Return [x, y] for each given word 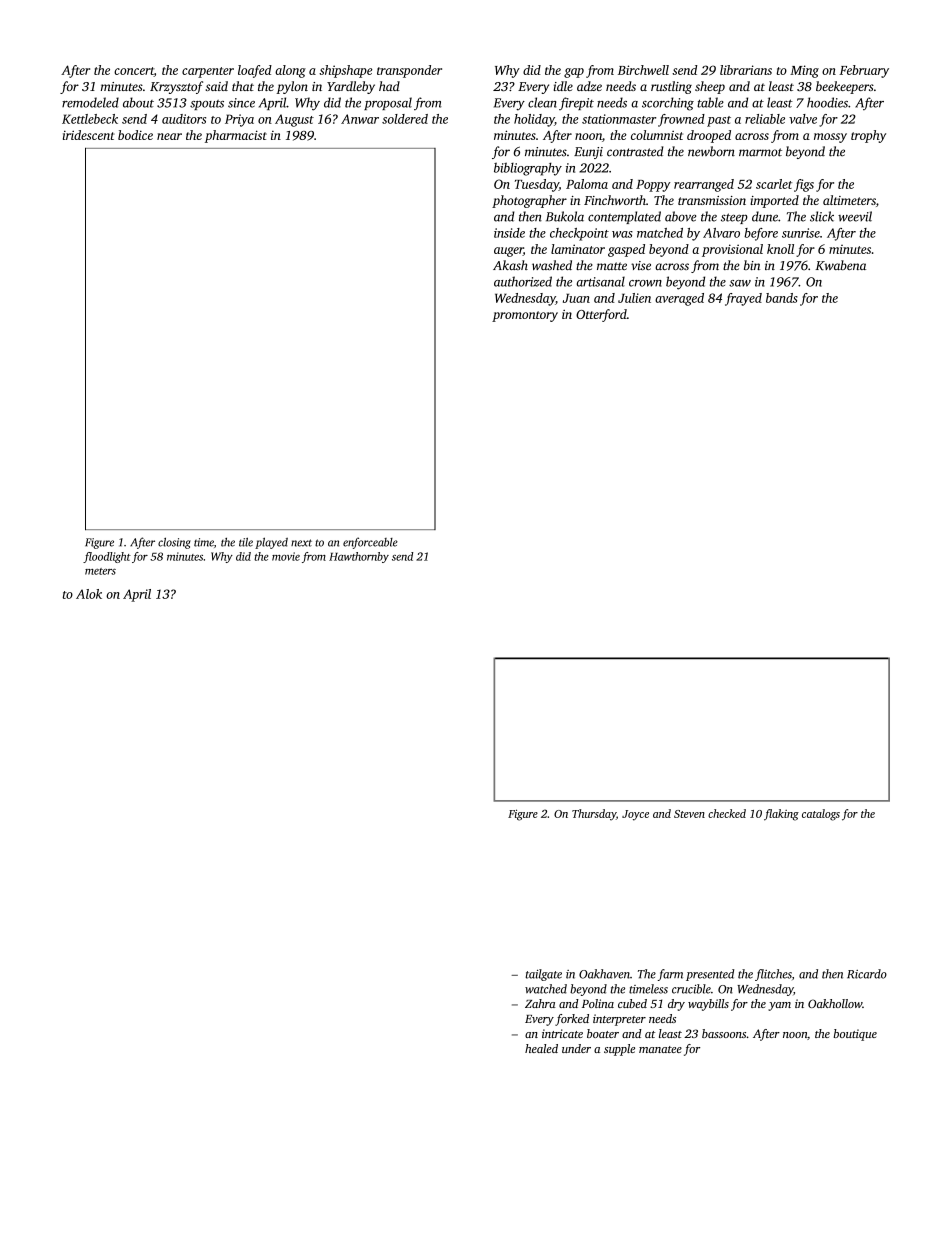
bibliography [528, 169]
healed [541, 1048]
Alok [89, 594]
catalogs [821, 815]
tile [246, 542]
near [169, 136]
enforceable [370, 543]
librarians [746, 70]
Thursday [594, 815]
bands [782, 298]
